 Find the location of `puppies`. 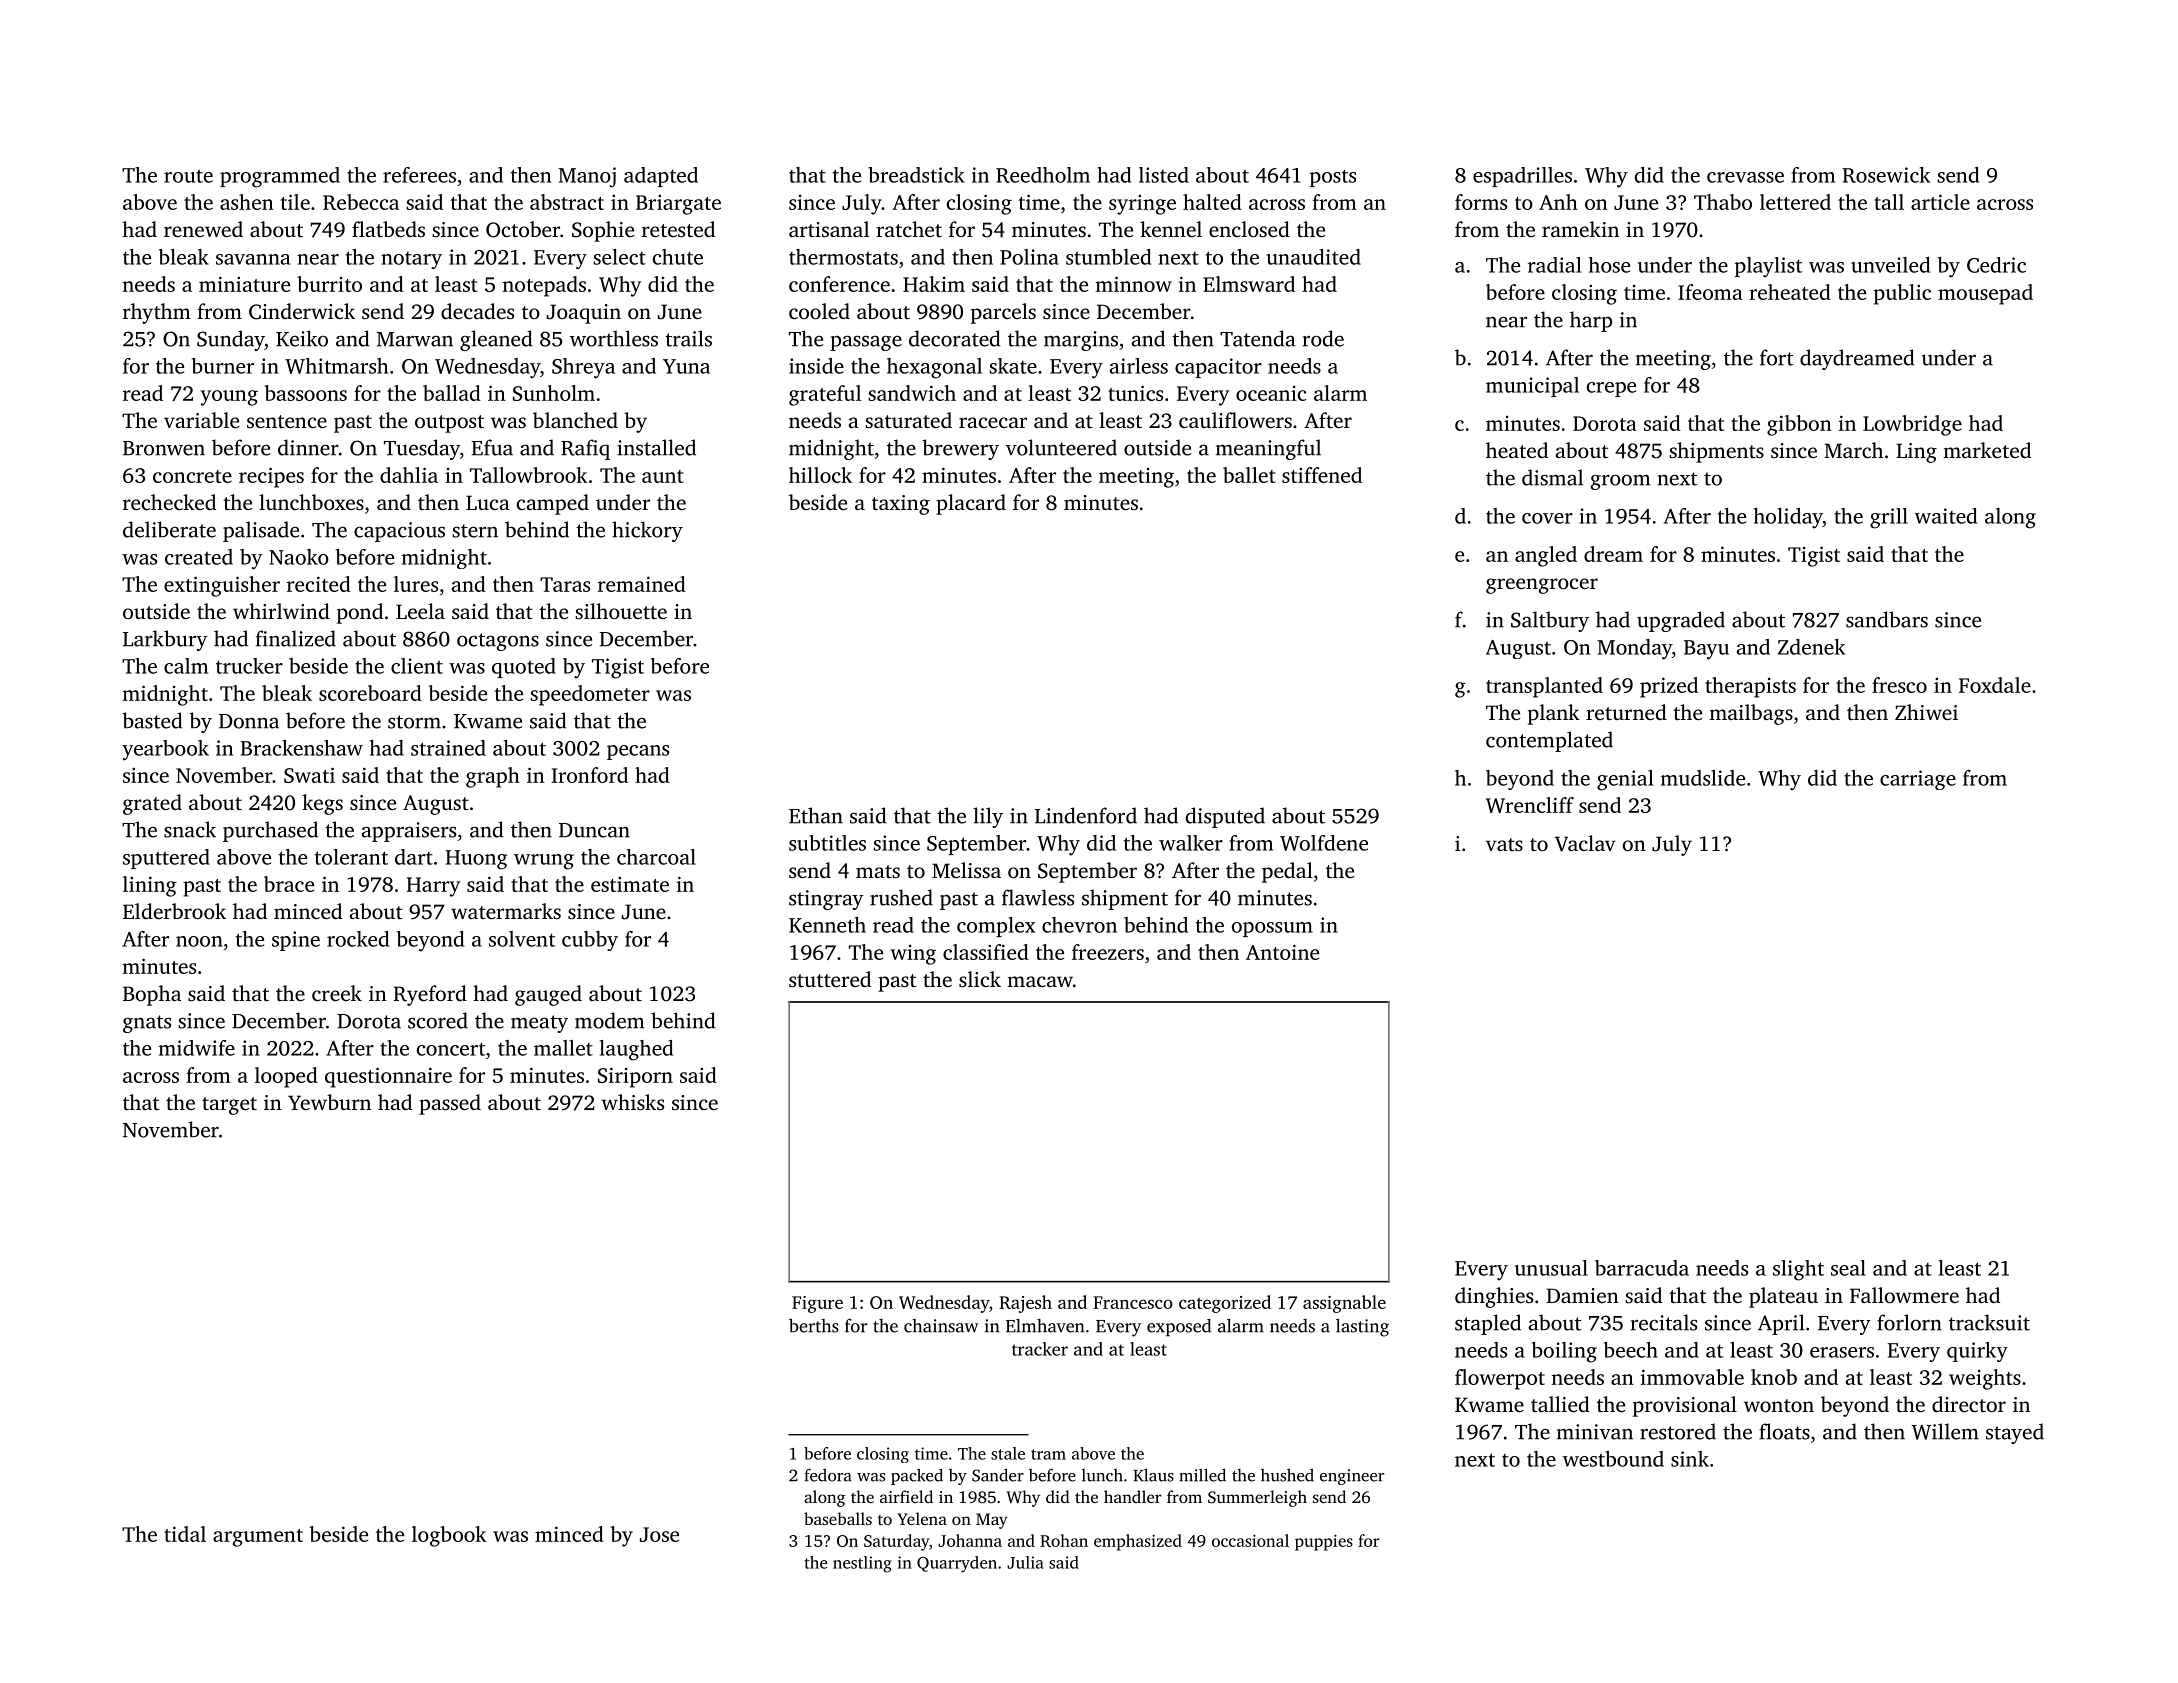

puppies is located at coordinates (1324, 1542).
